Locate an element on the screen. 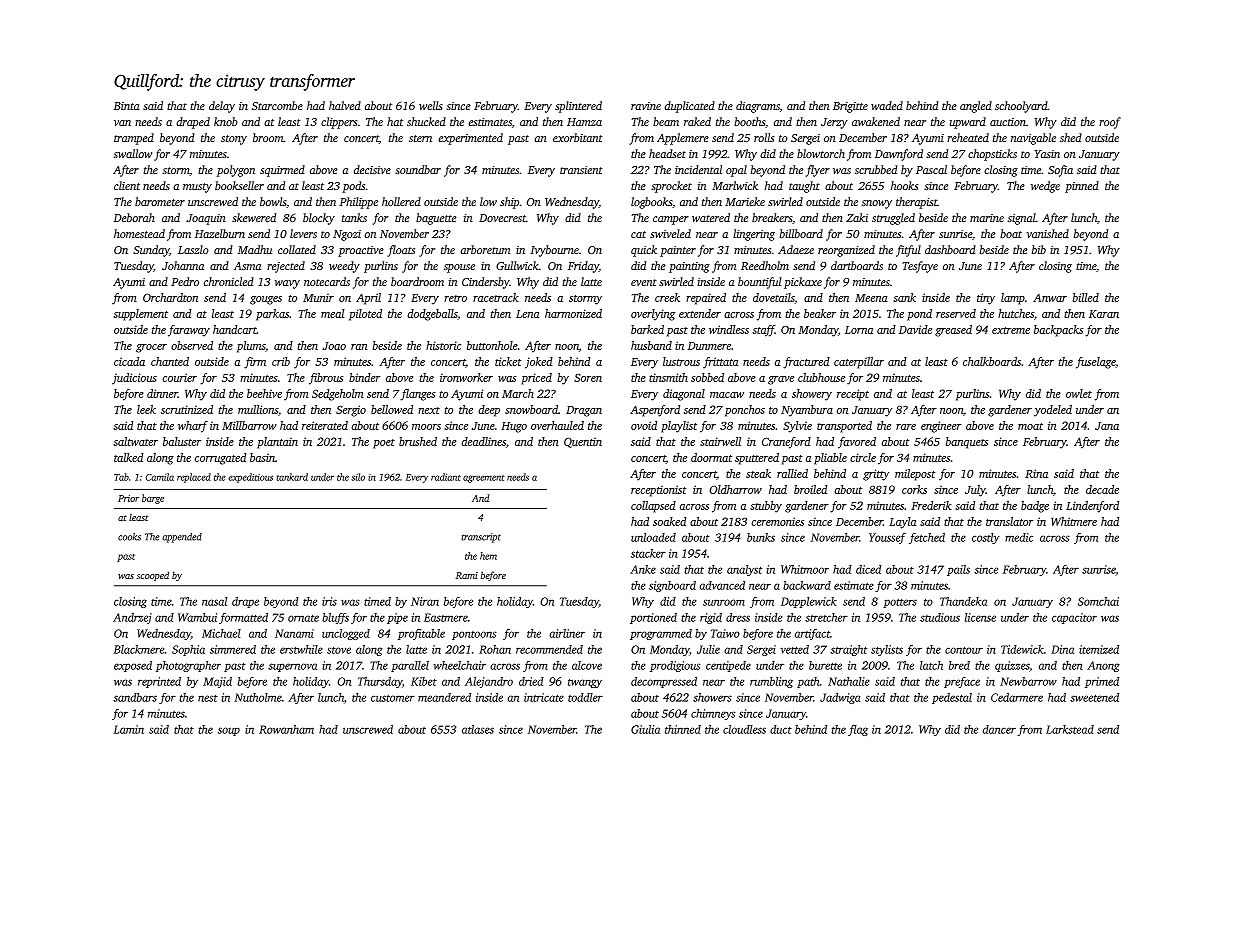  angled is located at coordinates (976, 107).
